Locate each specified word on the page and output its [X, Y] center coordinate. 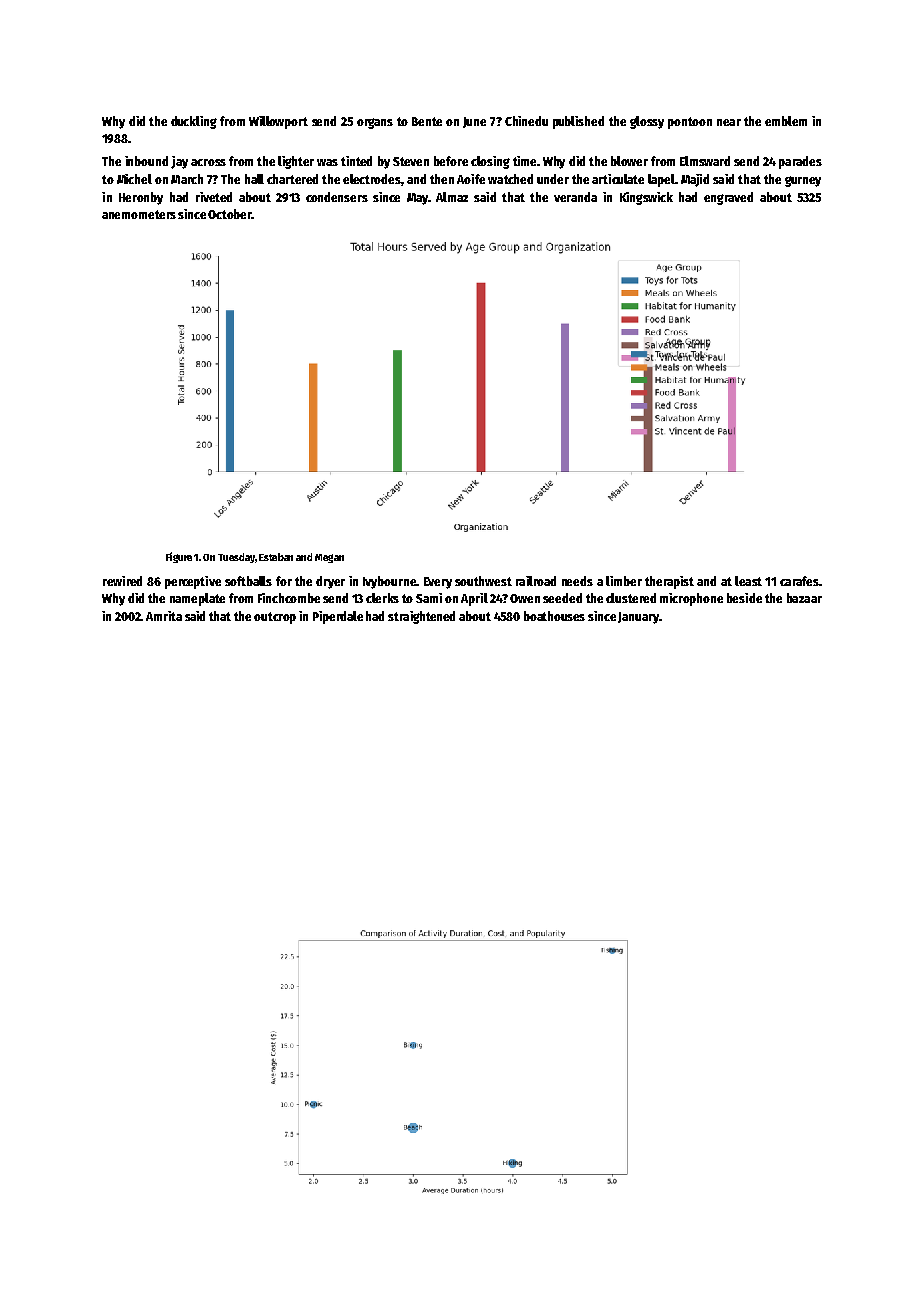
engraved [728, 198]
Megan [329, 558]
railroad [536, 581]
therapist [669, 582]
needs [577, 581]
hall [254, 179]
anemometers [139, 214]
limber [624, 581]
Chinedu [526, 121]
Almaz [452, 197]
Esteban [276, 557]
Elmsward [705, 161]
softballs [248, 581]
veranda [575, 197]
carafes [799, 581]
